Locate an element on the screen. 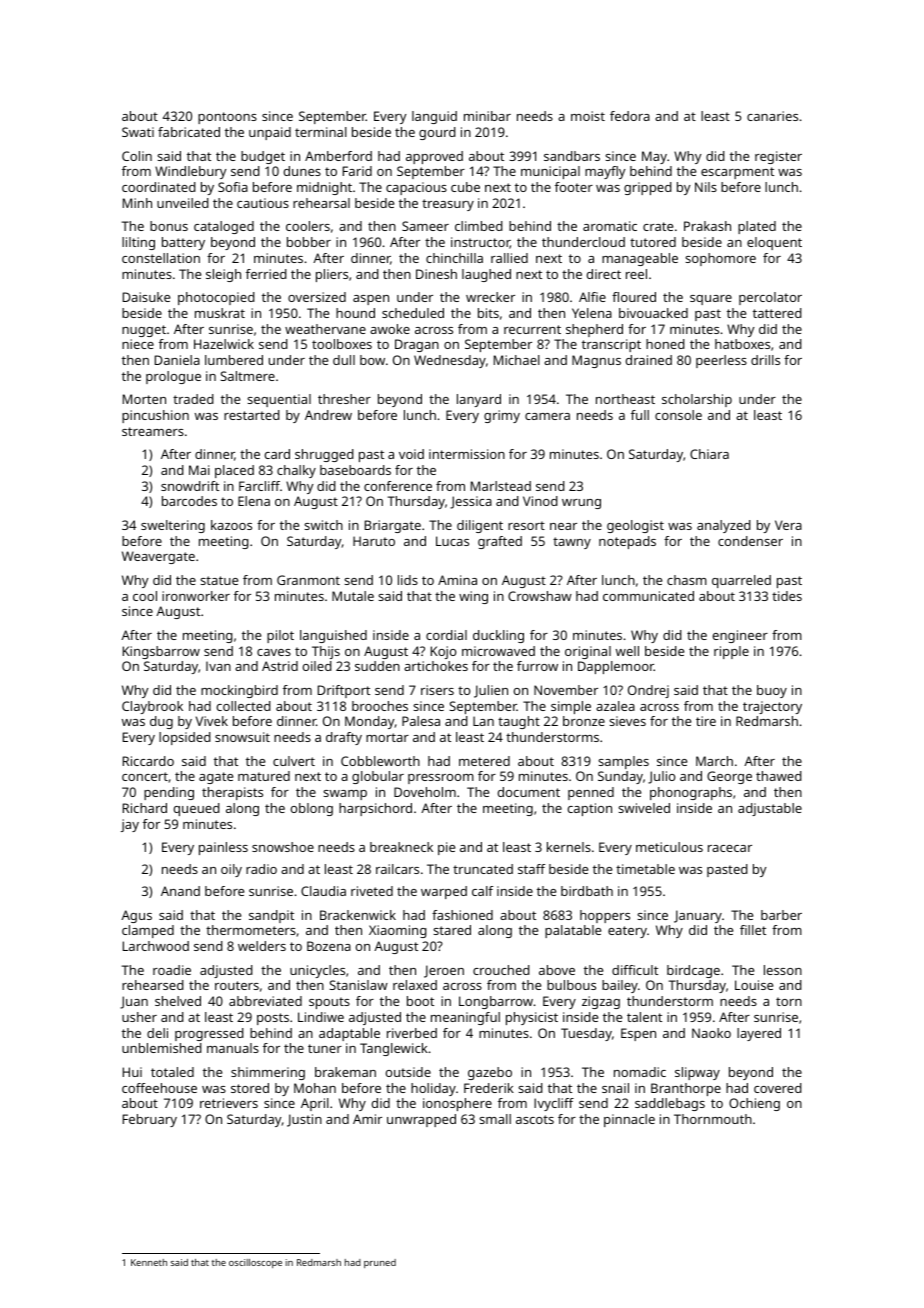 The image size is (924, 1308). aspen is located at coordinates (371, 300).
